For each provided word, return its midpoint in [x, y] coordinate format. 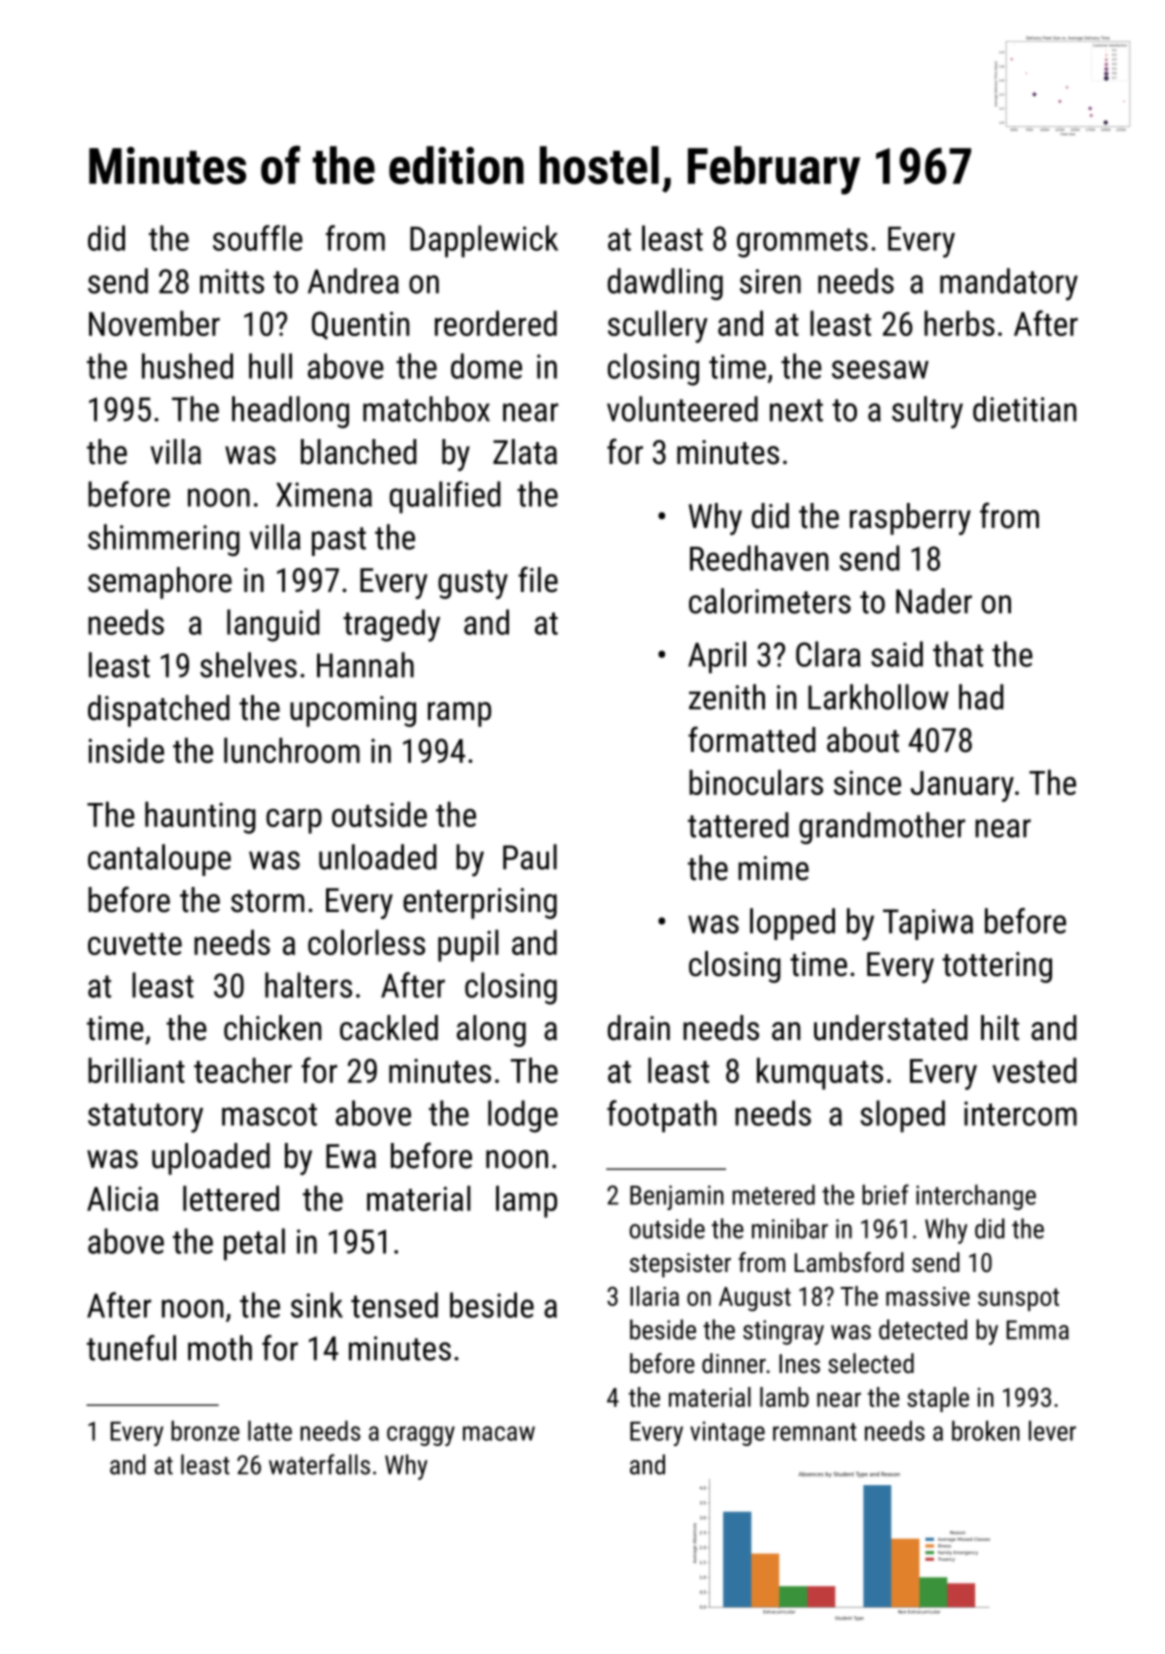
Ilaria [654, 1296]
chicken [272, 1028]
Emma [1038, 1330]
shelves [248, 665]
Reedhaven [759, 558]
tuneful [131, 1348]
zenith [727, 697]
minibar [790, 1228]
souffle [258, 238]
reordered [496, 323]
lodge [523, 1116]
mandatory [1009, 284]
